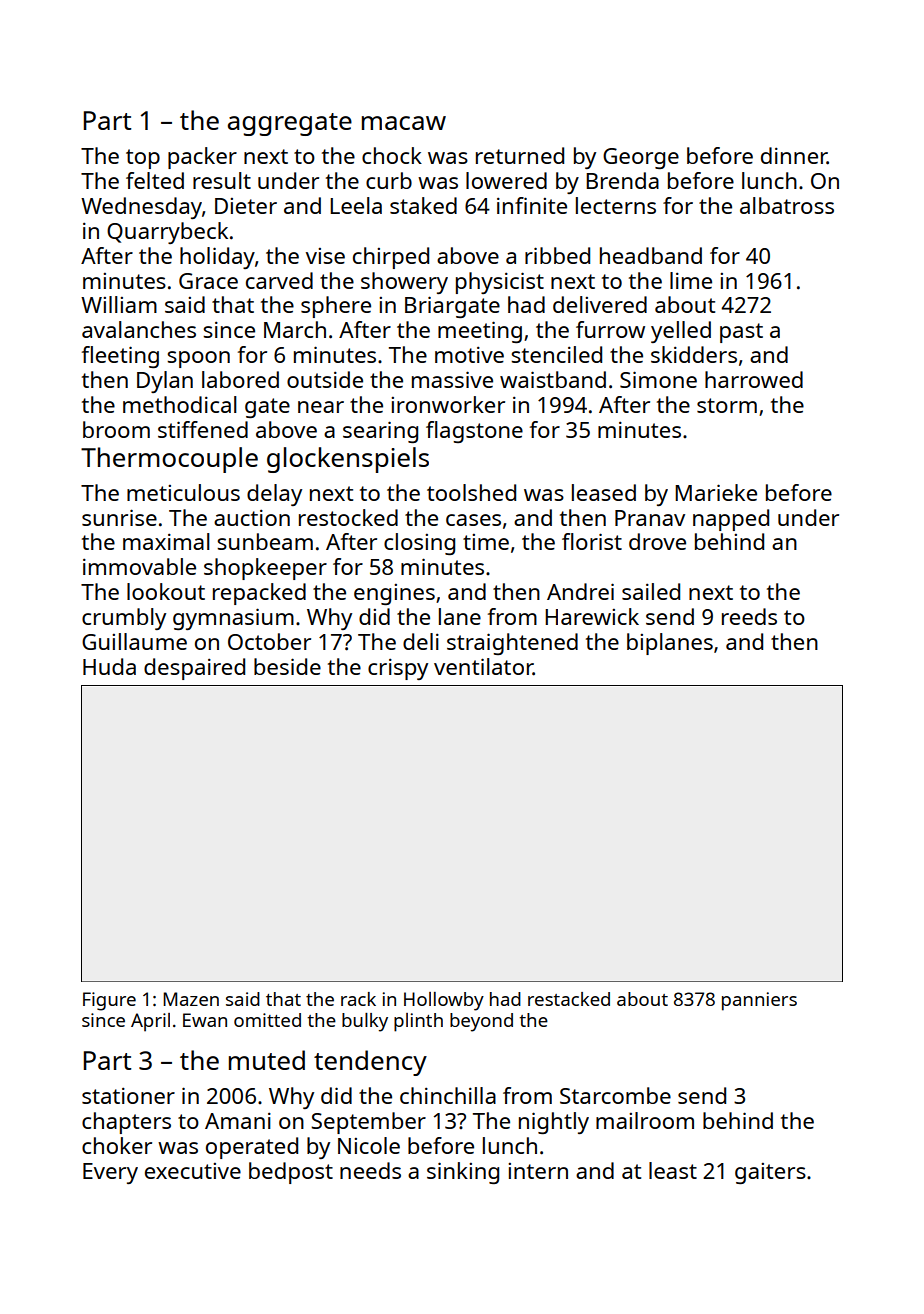 This screenshot has height=1314, width=924. I want to click on dinner, so click(794, 155).
